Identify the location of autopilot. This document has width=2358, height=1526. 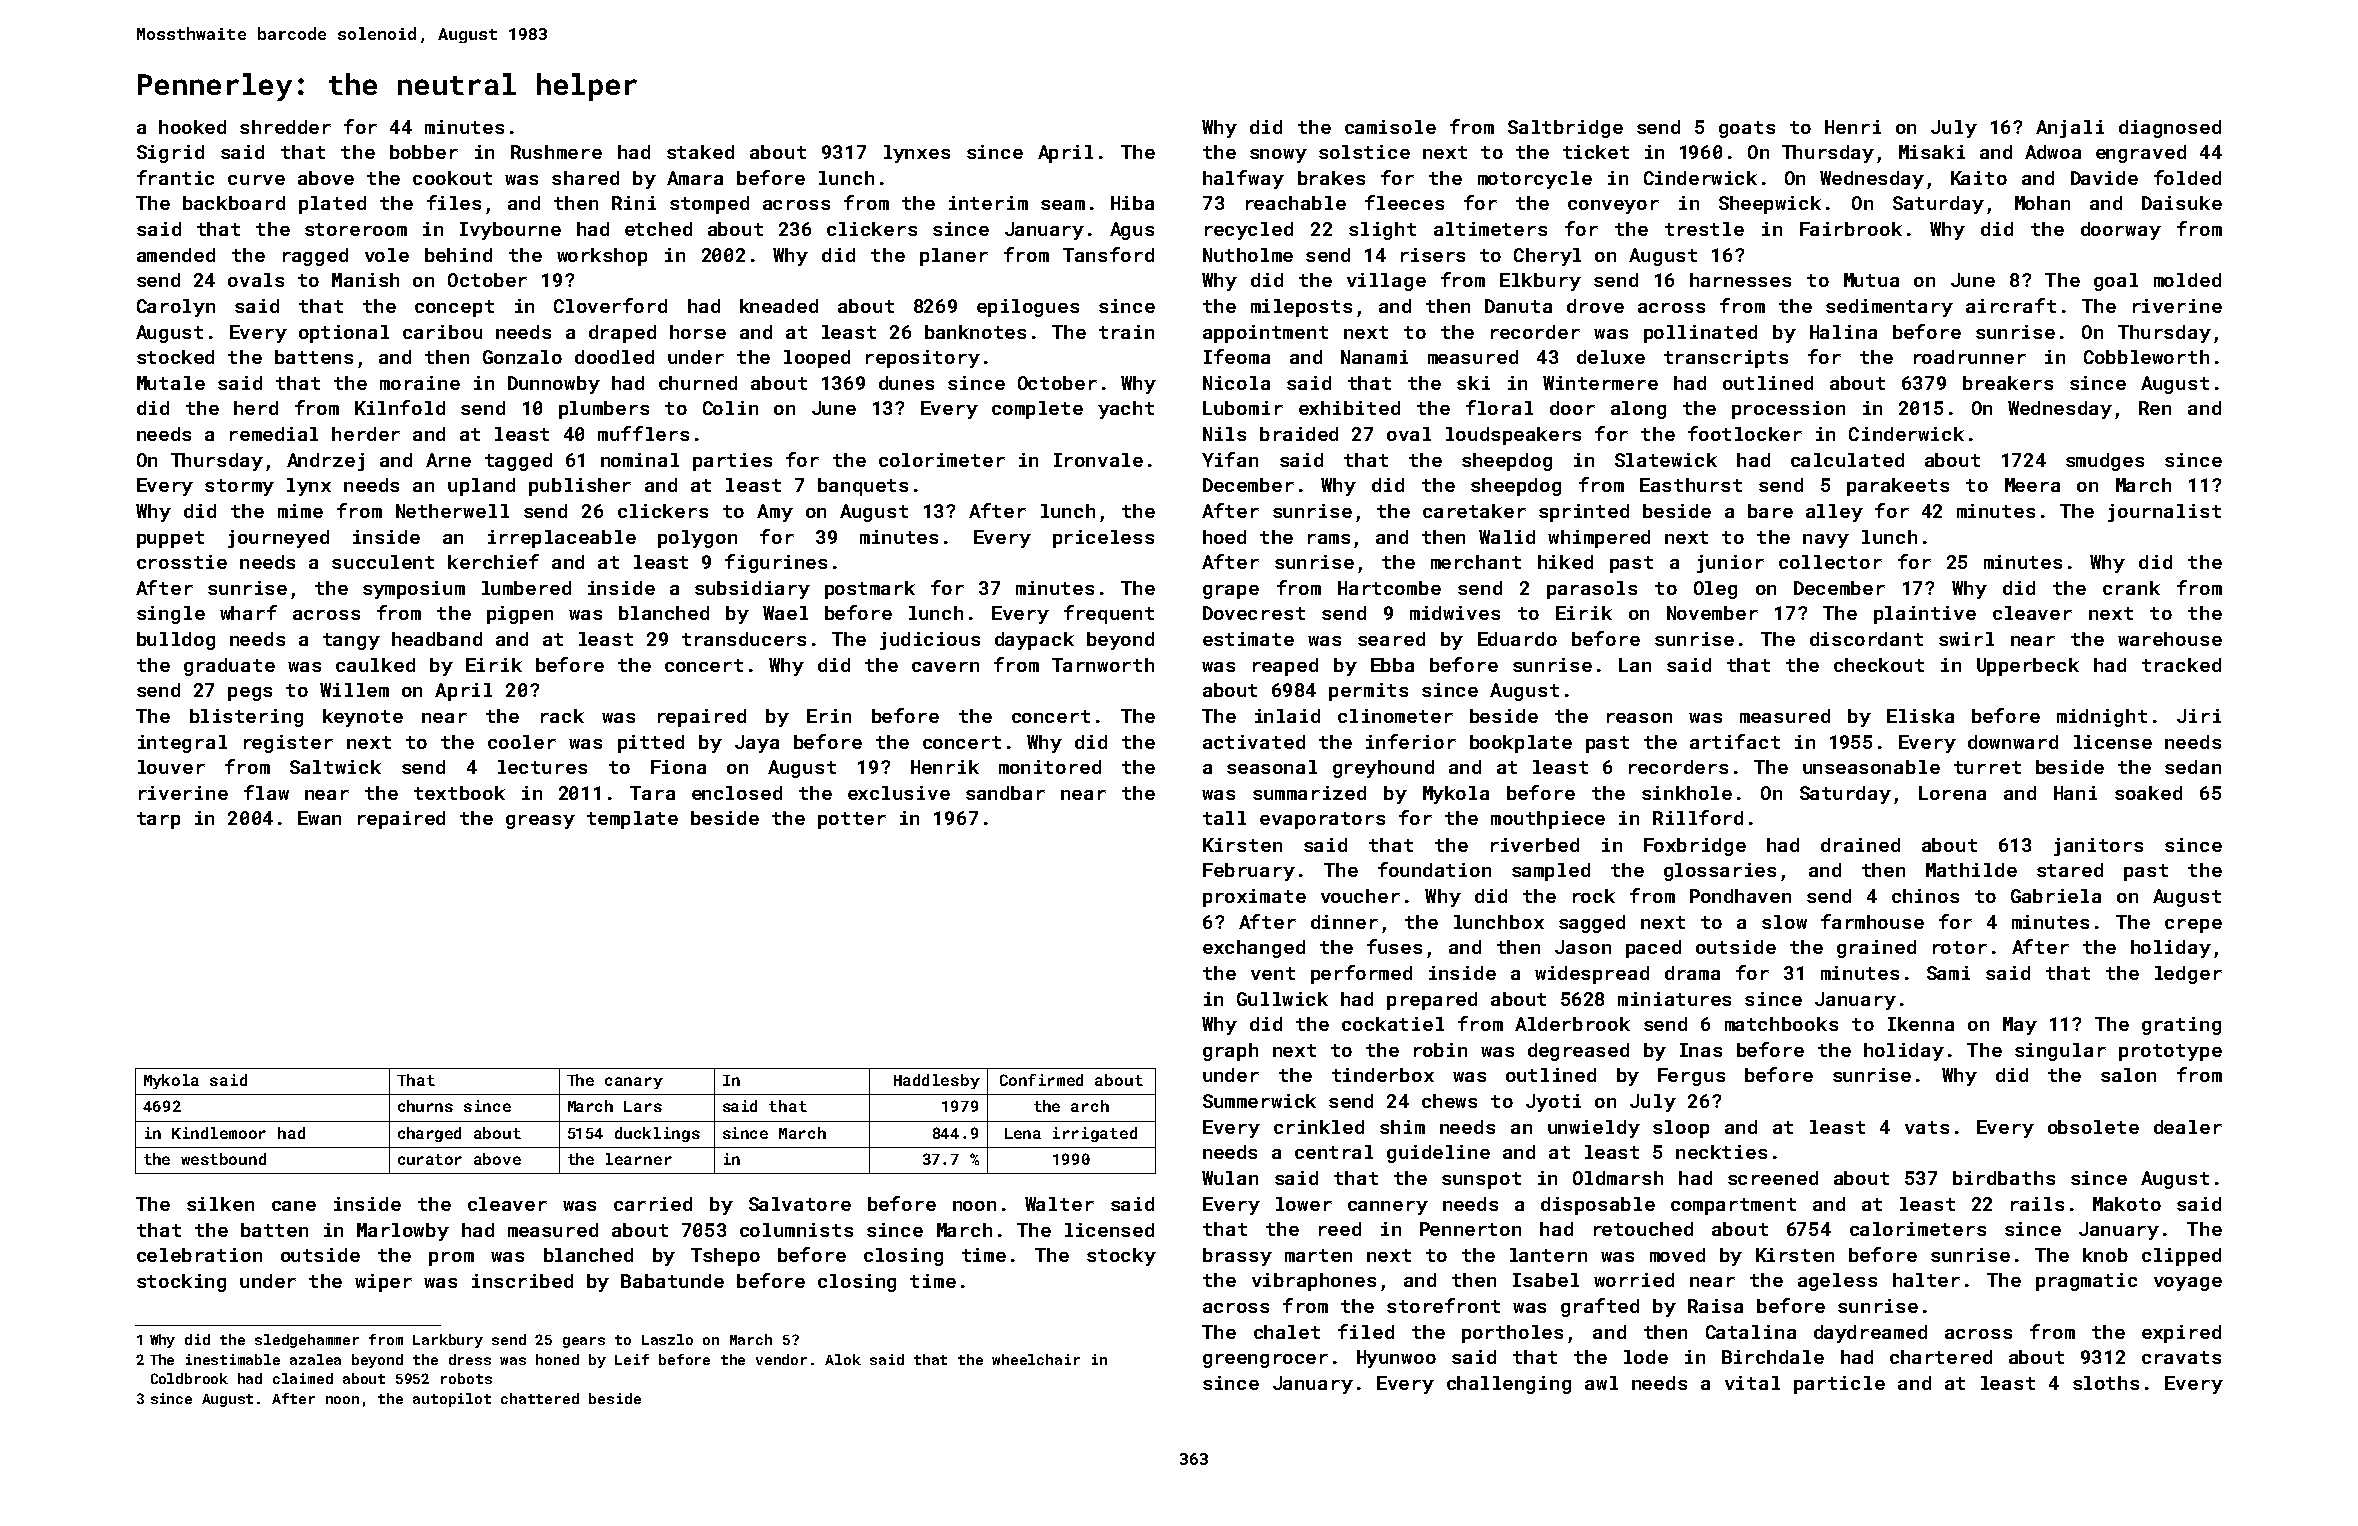
(452, 1400).
